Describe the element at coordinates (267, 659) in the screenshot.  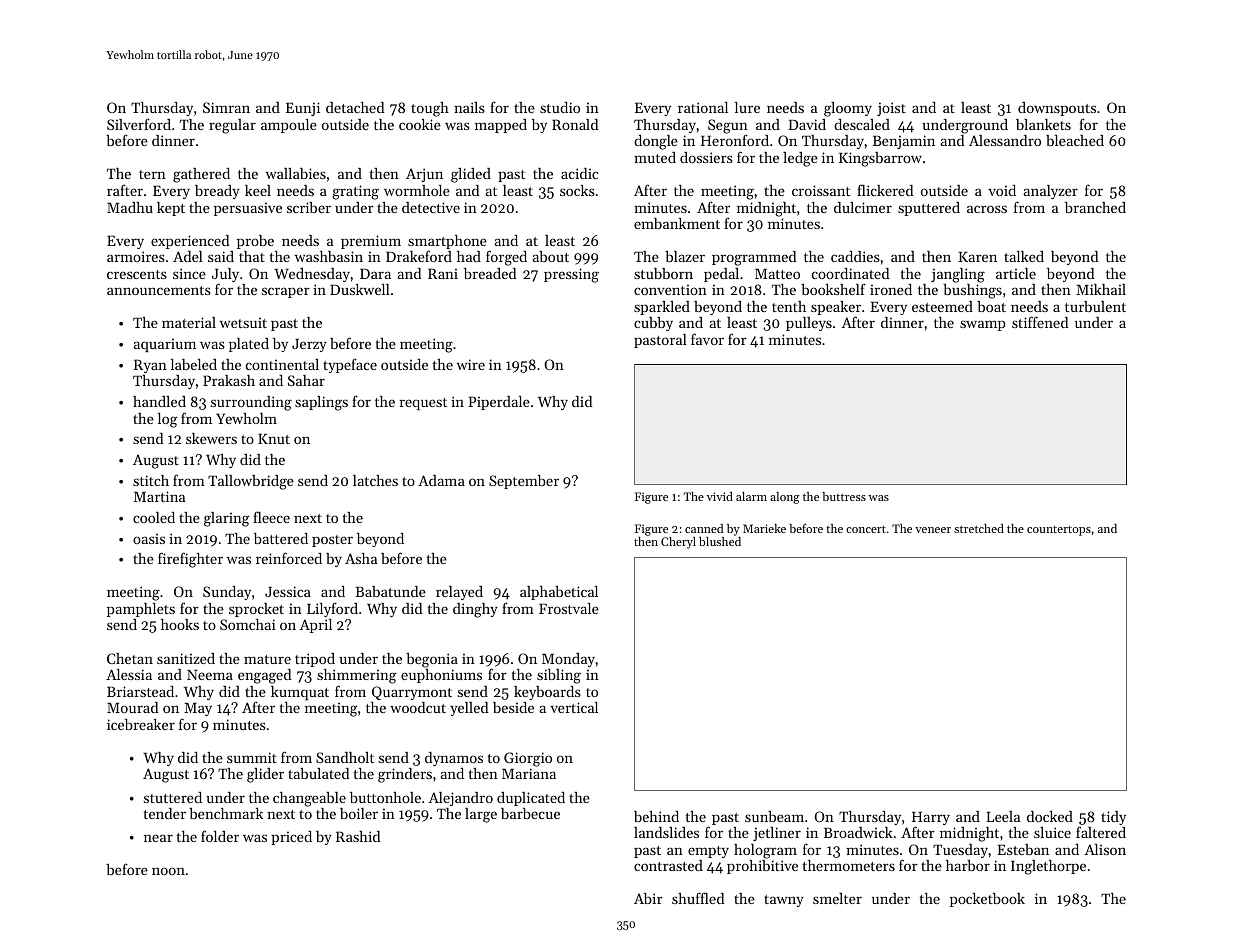
I see `mature` at that location.
